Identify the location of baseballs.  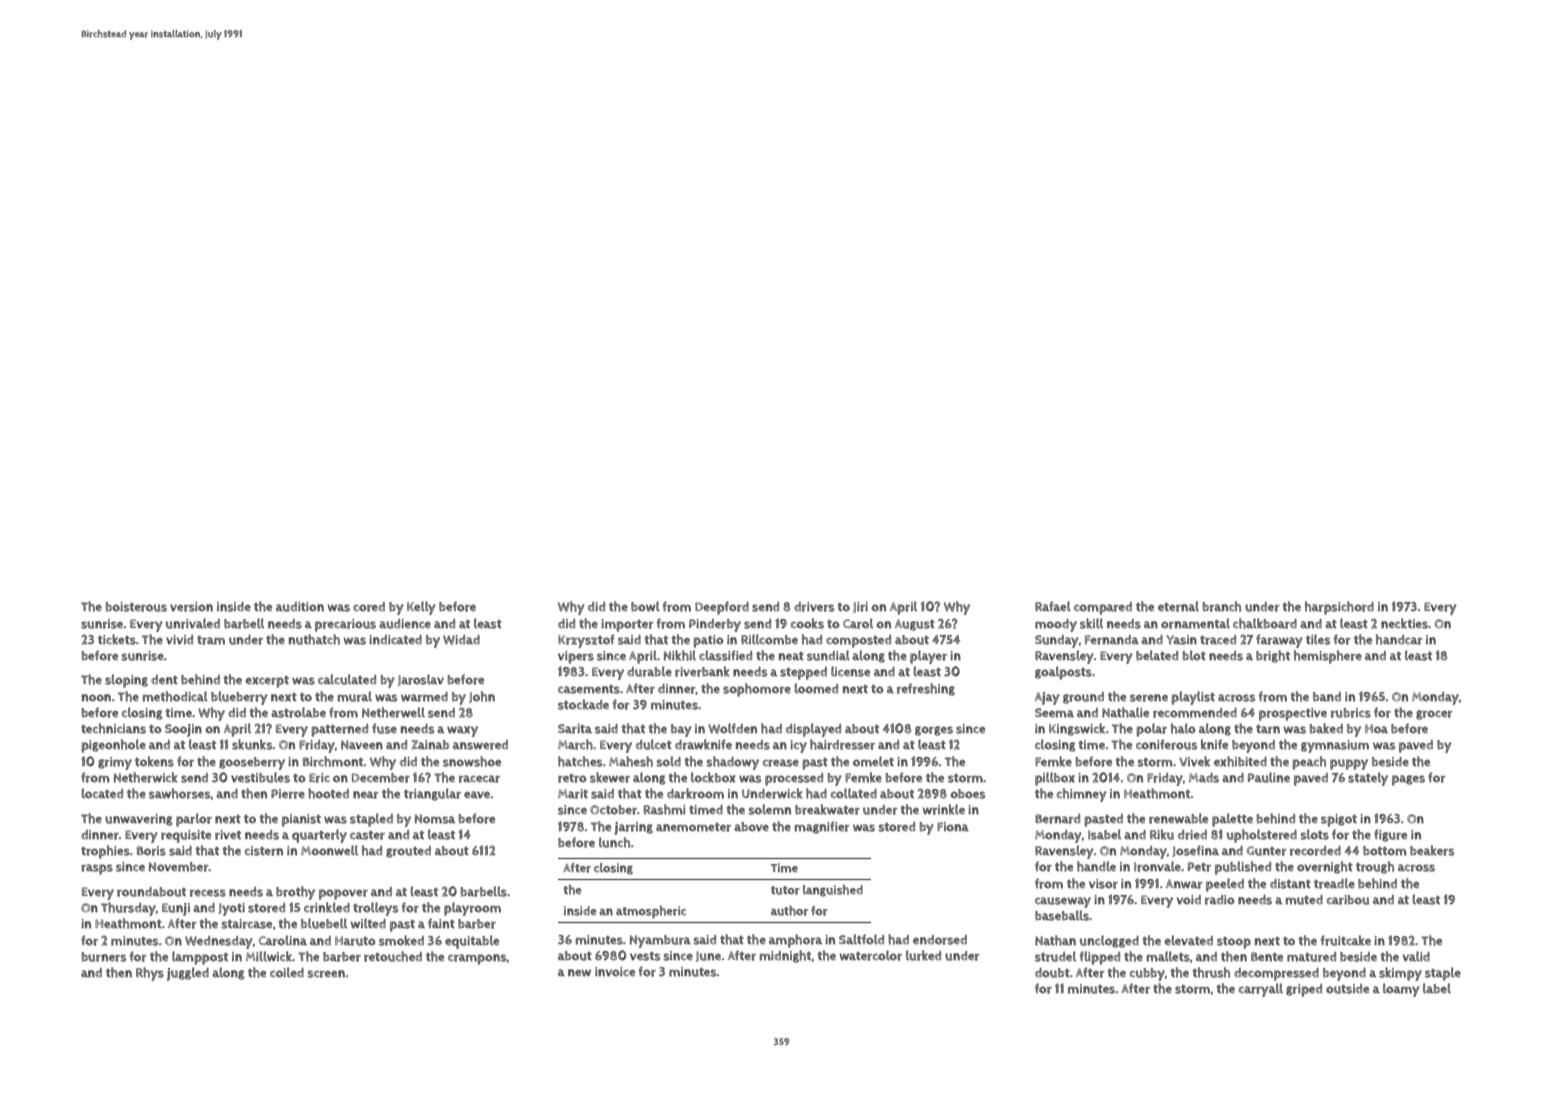
(1062, 915).
